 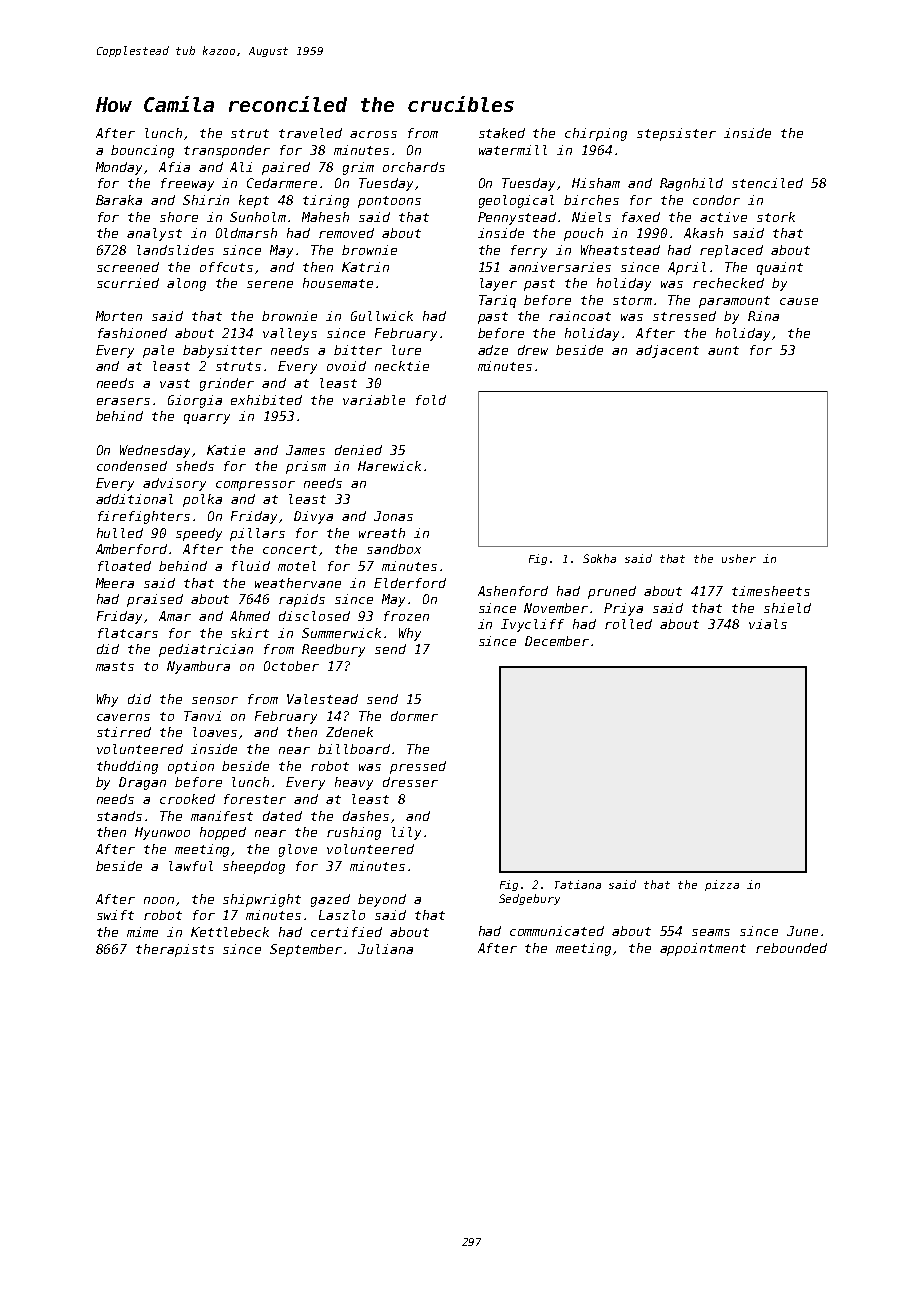 What do you see at coordinates (723, 350) in the page?
I see `aunt` at bounding box center [723, 350].
